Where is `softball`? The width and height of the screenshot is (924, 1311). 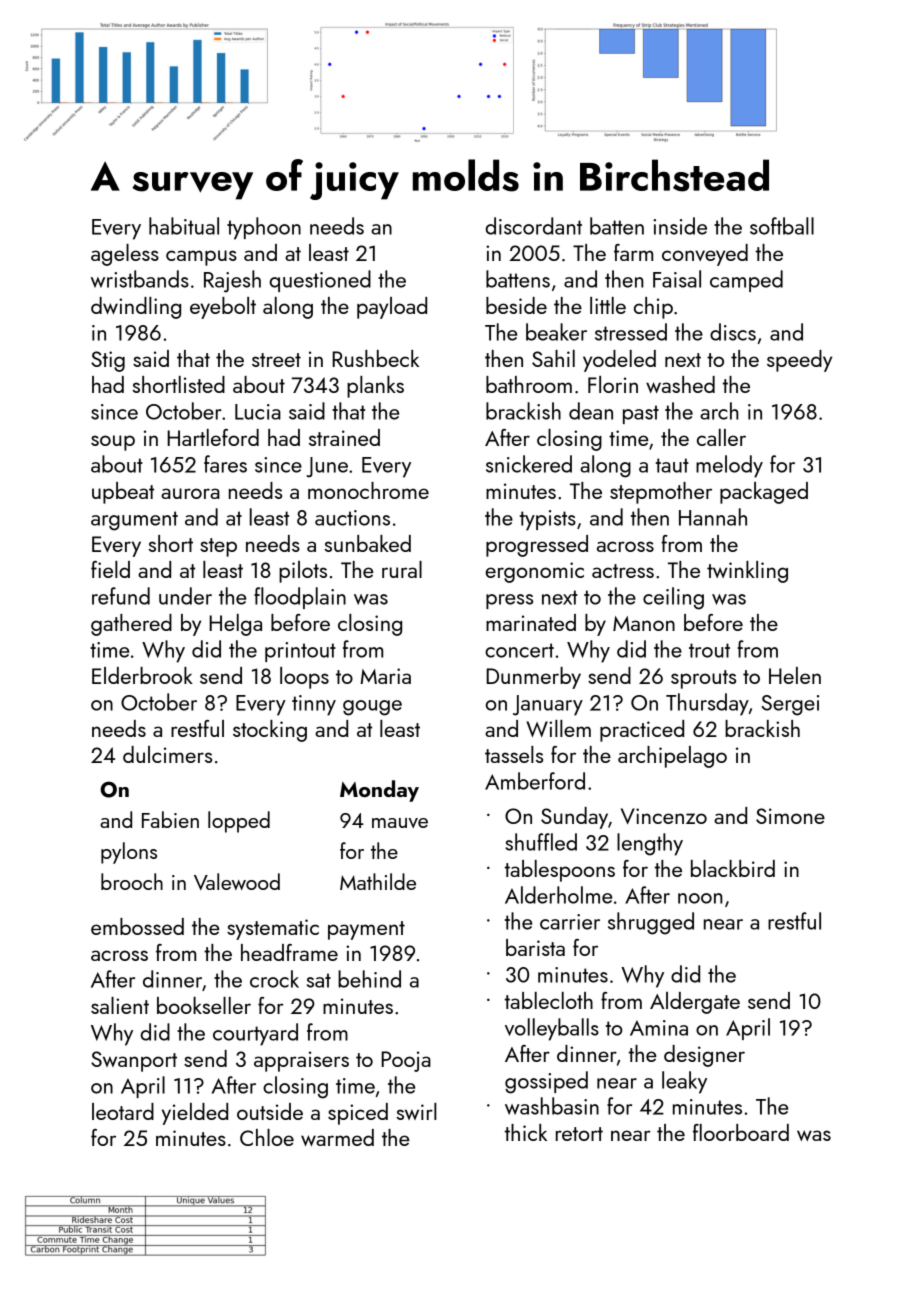 softball is located at coordinates (782, 226).
